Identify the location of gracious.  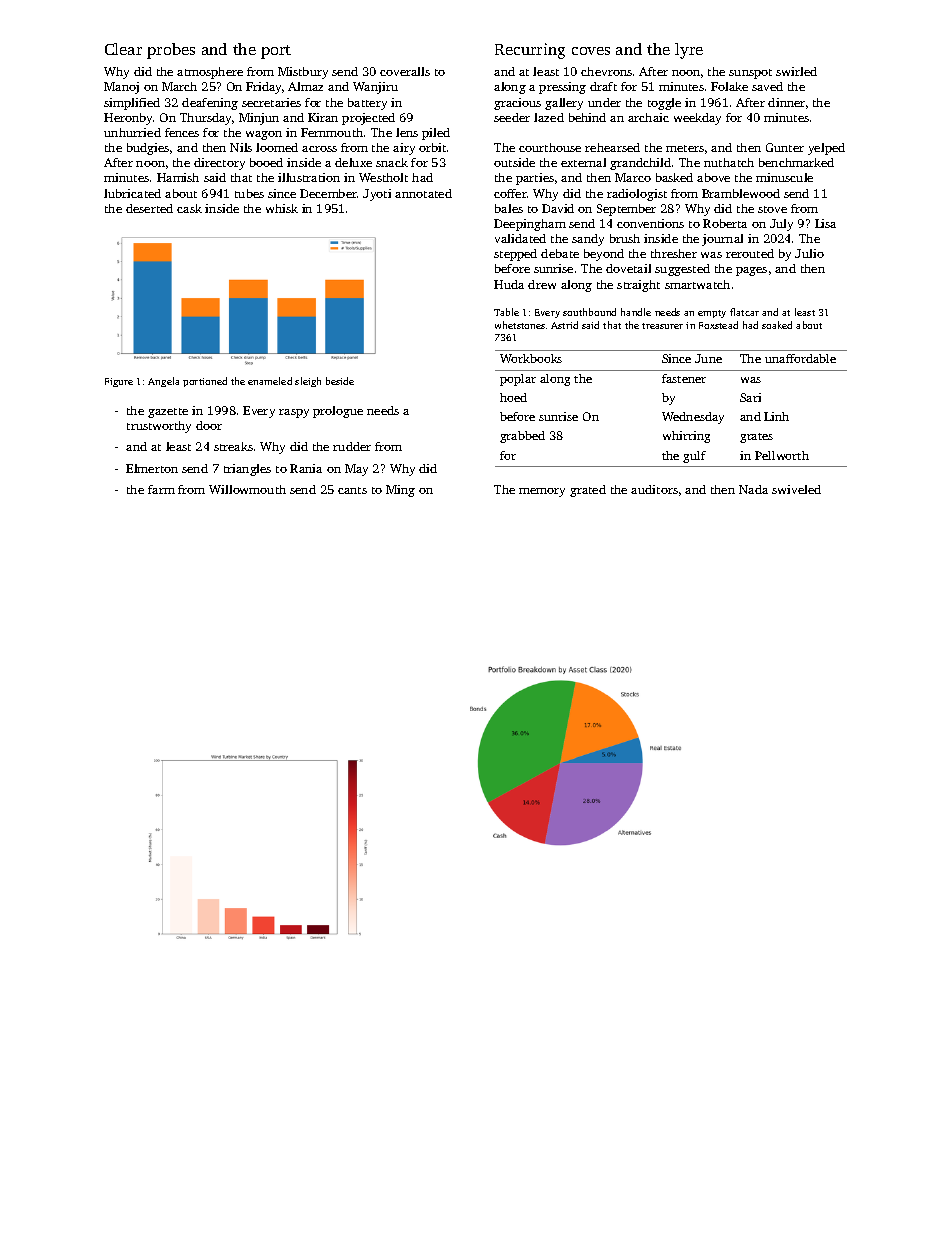
(517, 104).
